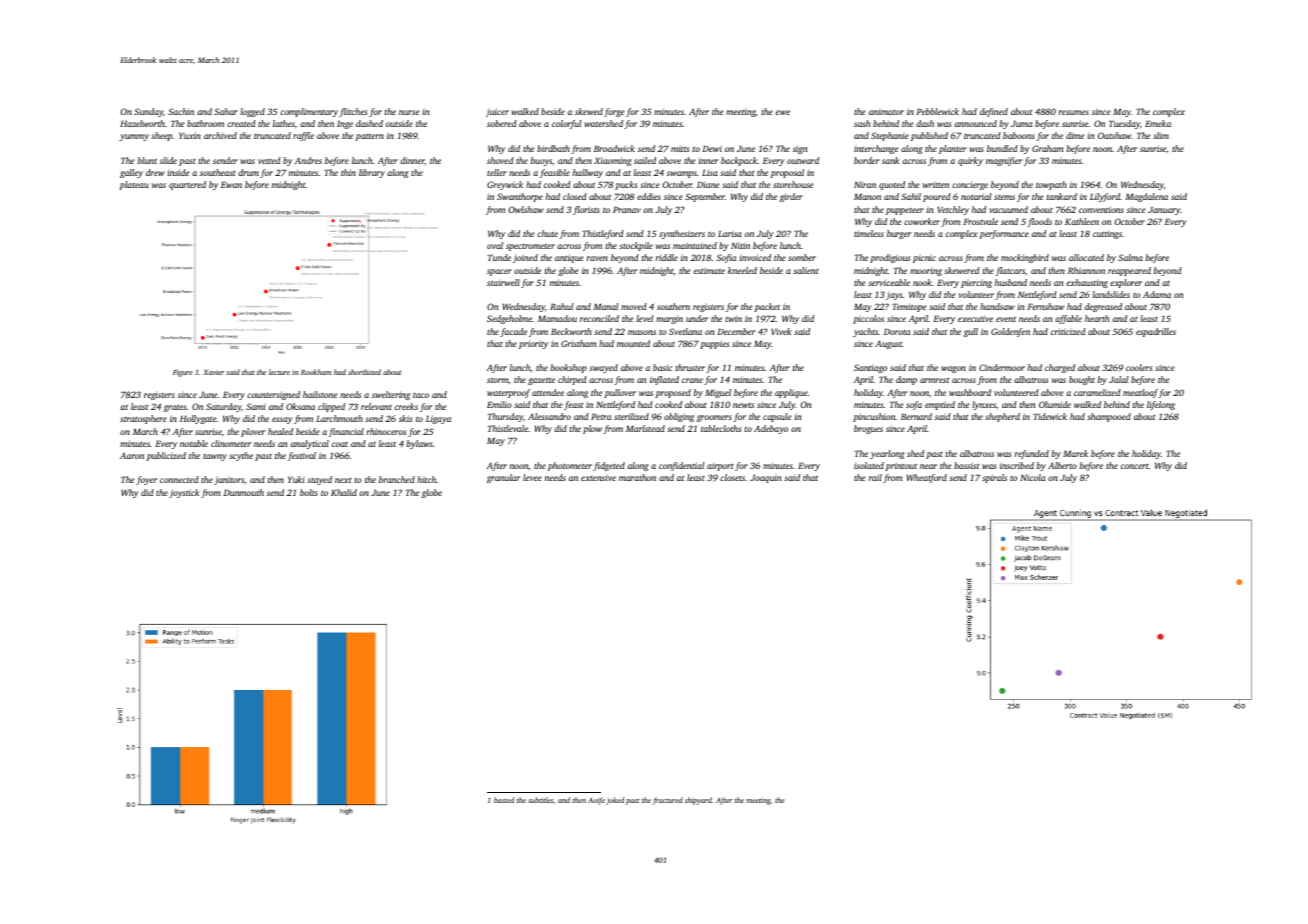  What do you see at coordinates (184, 493) in the page?
I see `joystick` at bounding box center [184, 493].
